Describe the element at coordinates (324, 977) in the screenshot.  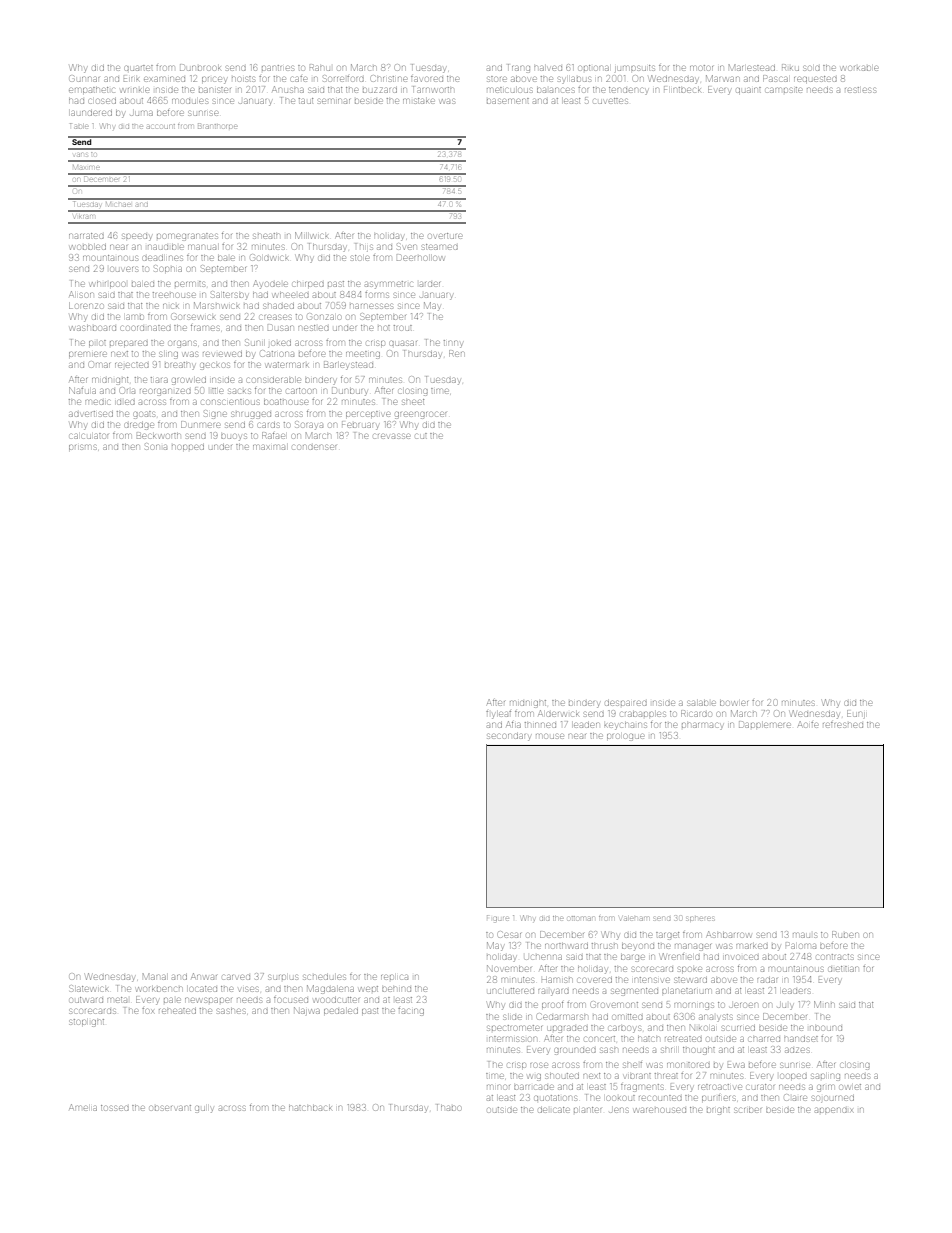
I see `schedules` at that location.
